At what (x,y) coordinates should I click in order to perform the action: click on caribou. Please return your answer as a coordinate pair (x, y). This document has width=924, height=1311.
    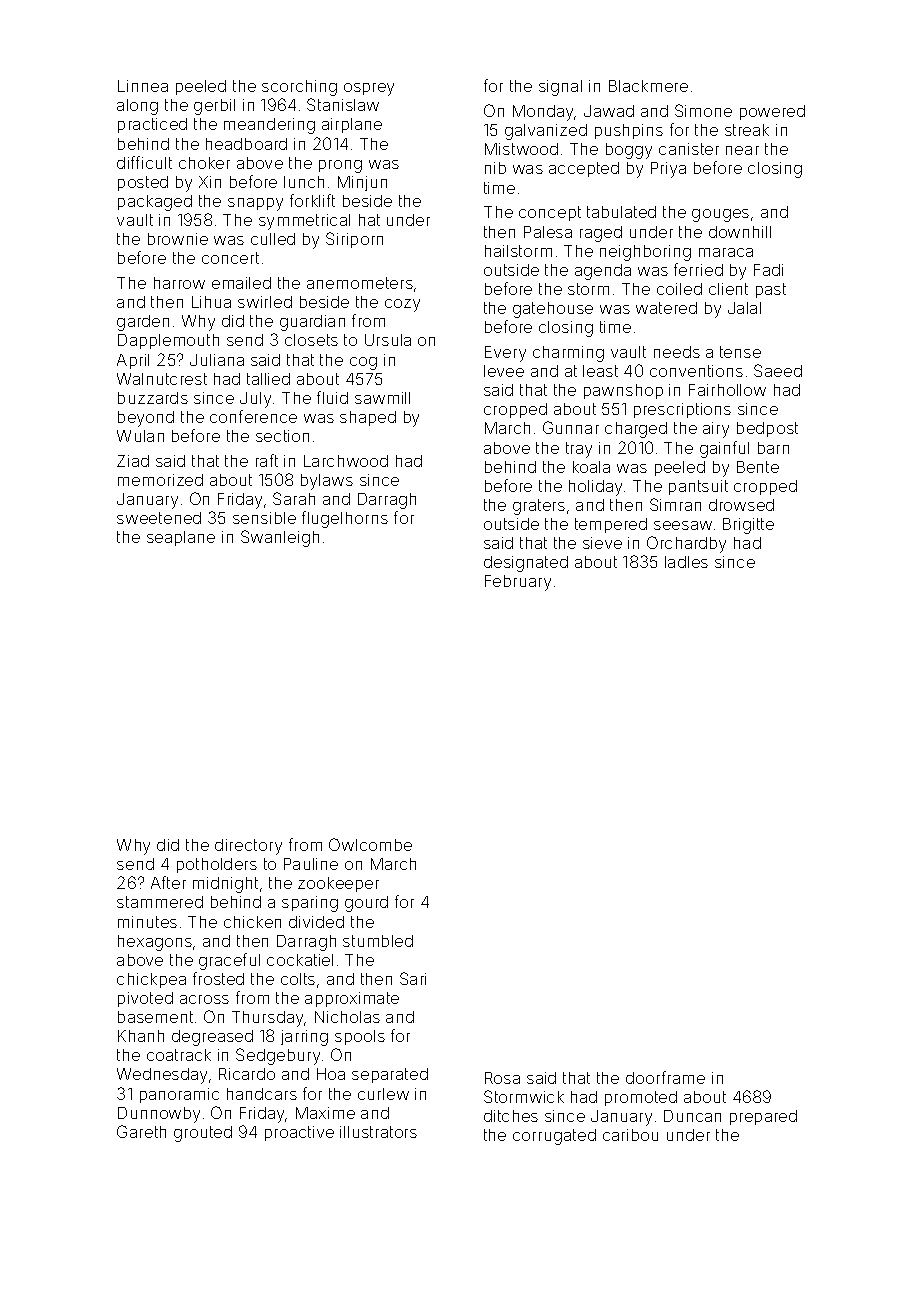
    Looking at the image, I should click on (630, 1135).
